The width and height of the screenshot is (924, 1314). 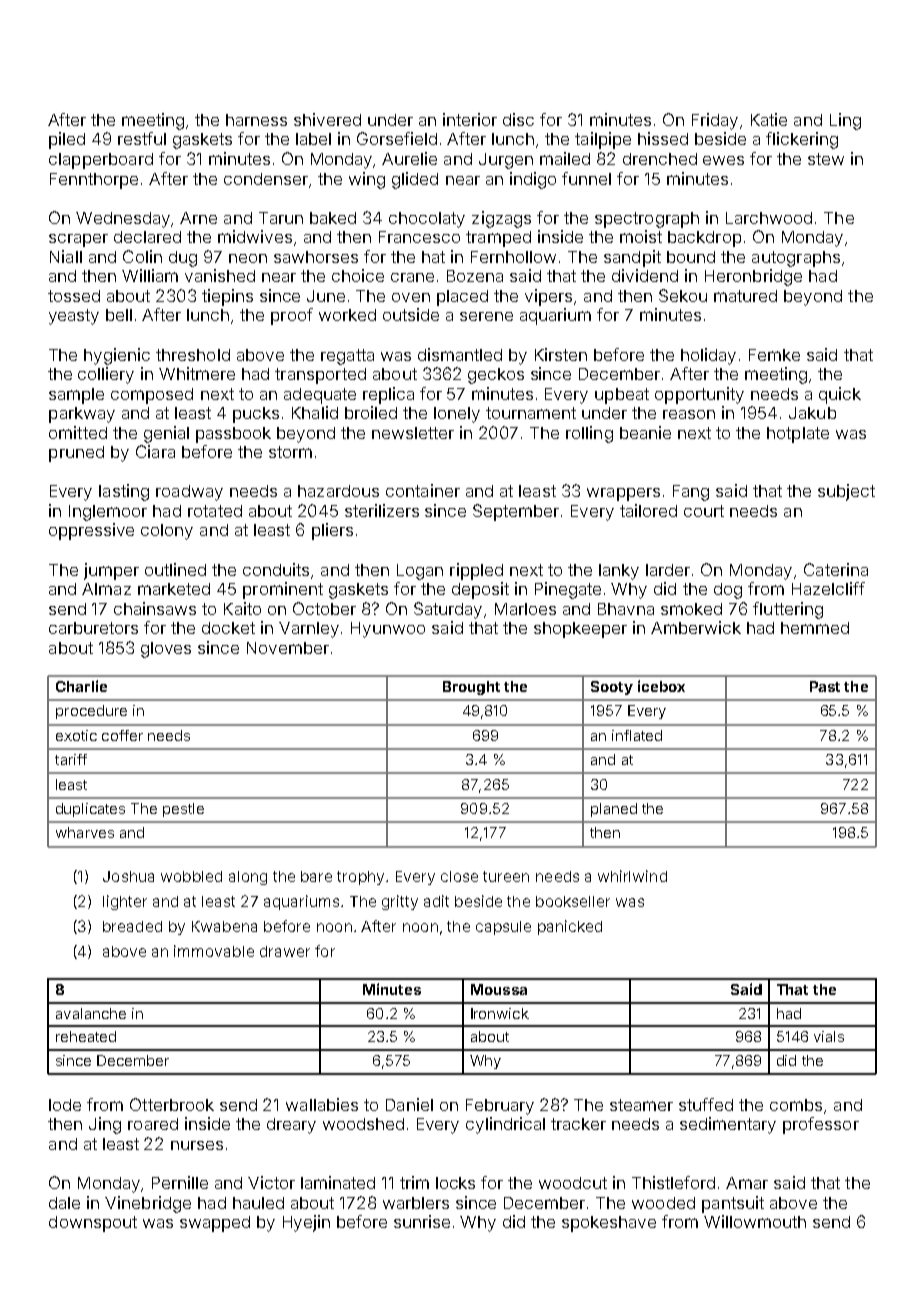 I want to click on wharves, so click(x=85, y=832).
